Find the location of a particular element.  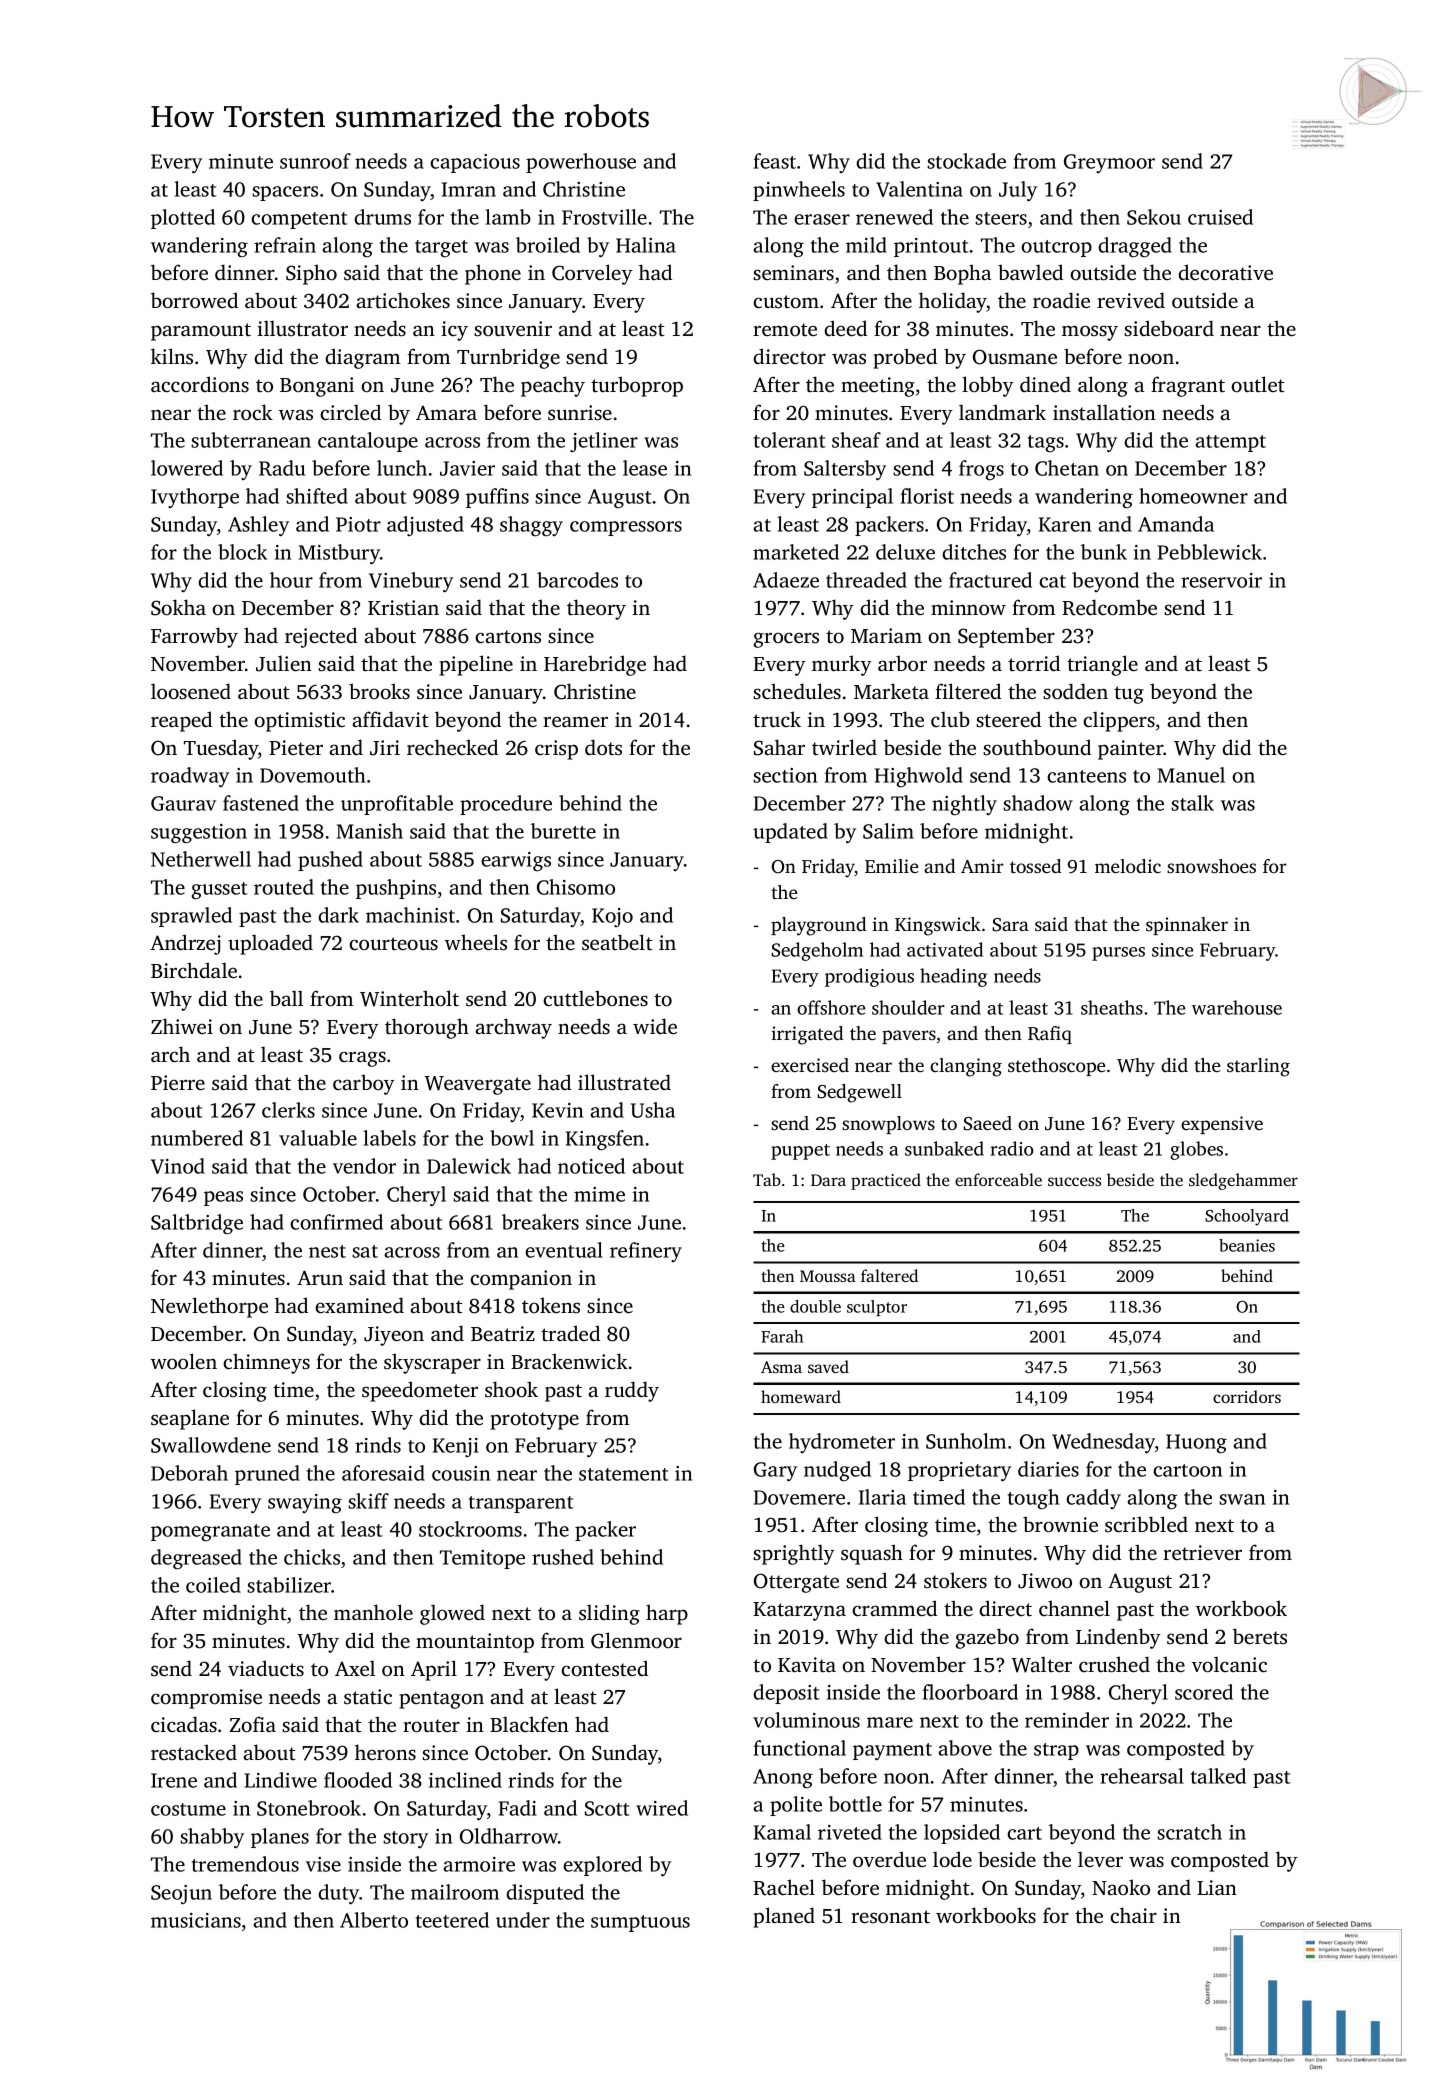

degreased is located at coordinates (196, 1559).
